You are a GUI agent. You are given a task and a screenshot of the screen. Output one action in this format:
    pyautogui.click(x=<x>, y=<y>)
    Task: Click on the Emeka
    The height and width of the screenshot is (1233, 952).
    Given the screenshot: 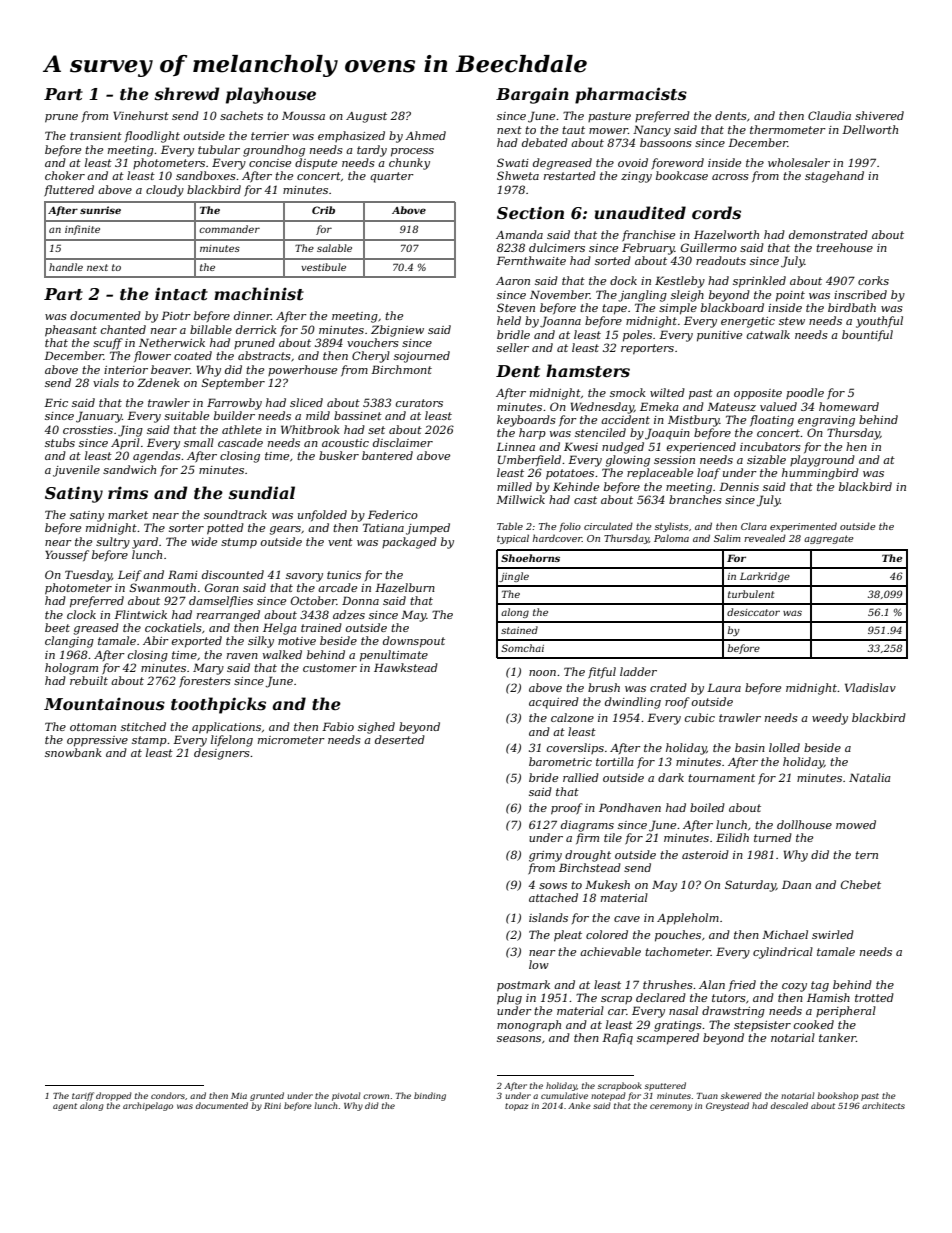 What is the action you would take?
    pyautogui.click(x=659, y=406)
